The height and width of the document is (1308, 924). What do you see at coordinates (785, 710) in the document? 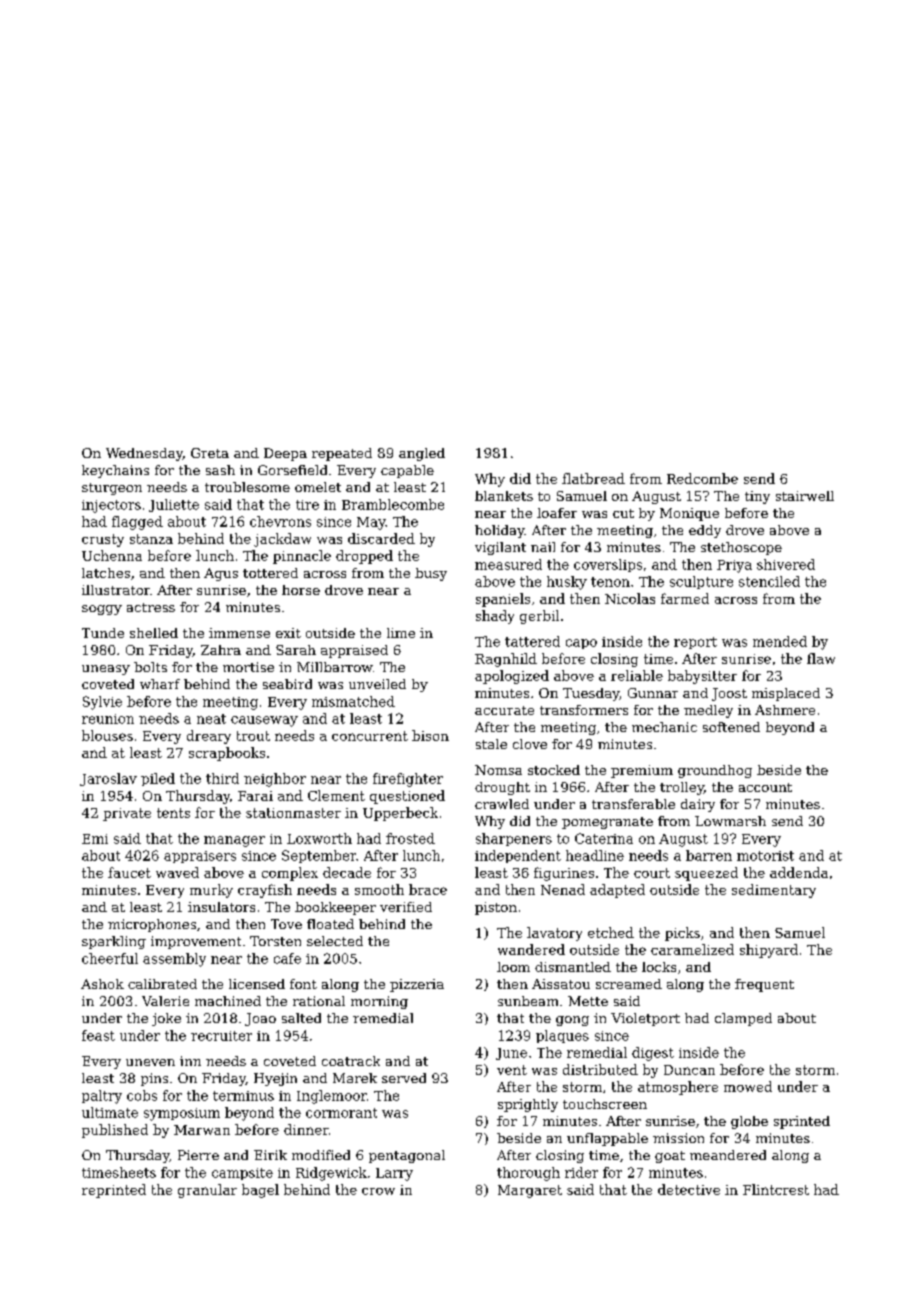
I see `Ashmere` at bounding box center [785, 710].
